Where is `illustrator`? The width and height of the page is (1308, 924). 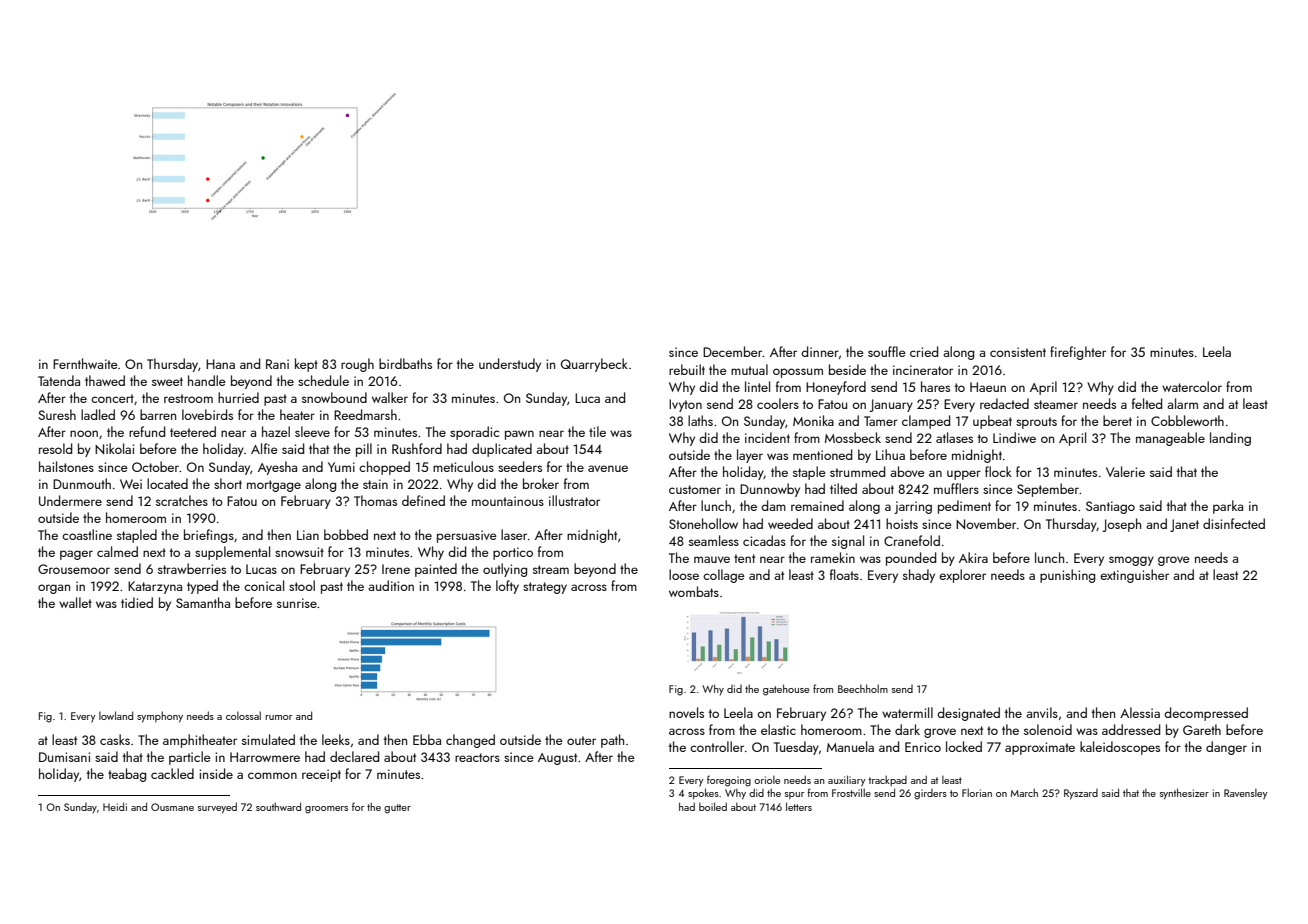
illustrator is located at coordinates (574, 500).
